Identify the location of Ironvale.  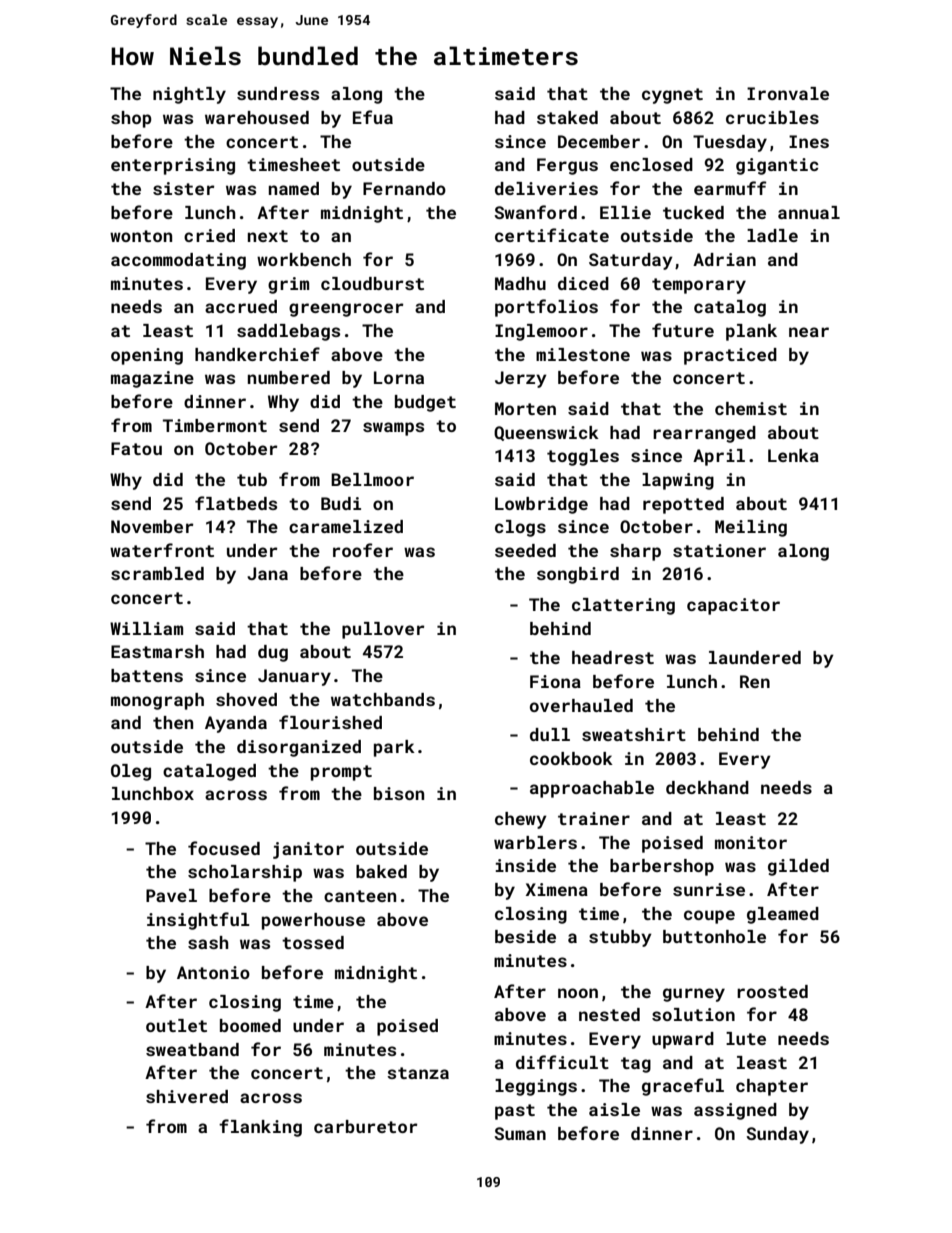
(788, 93).
